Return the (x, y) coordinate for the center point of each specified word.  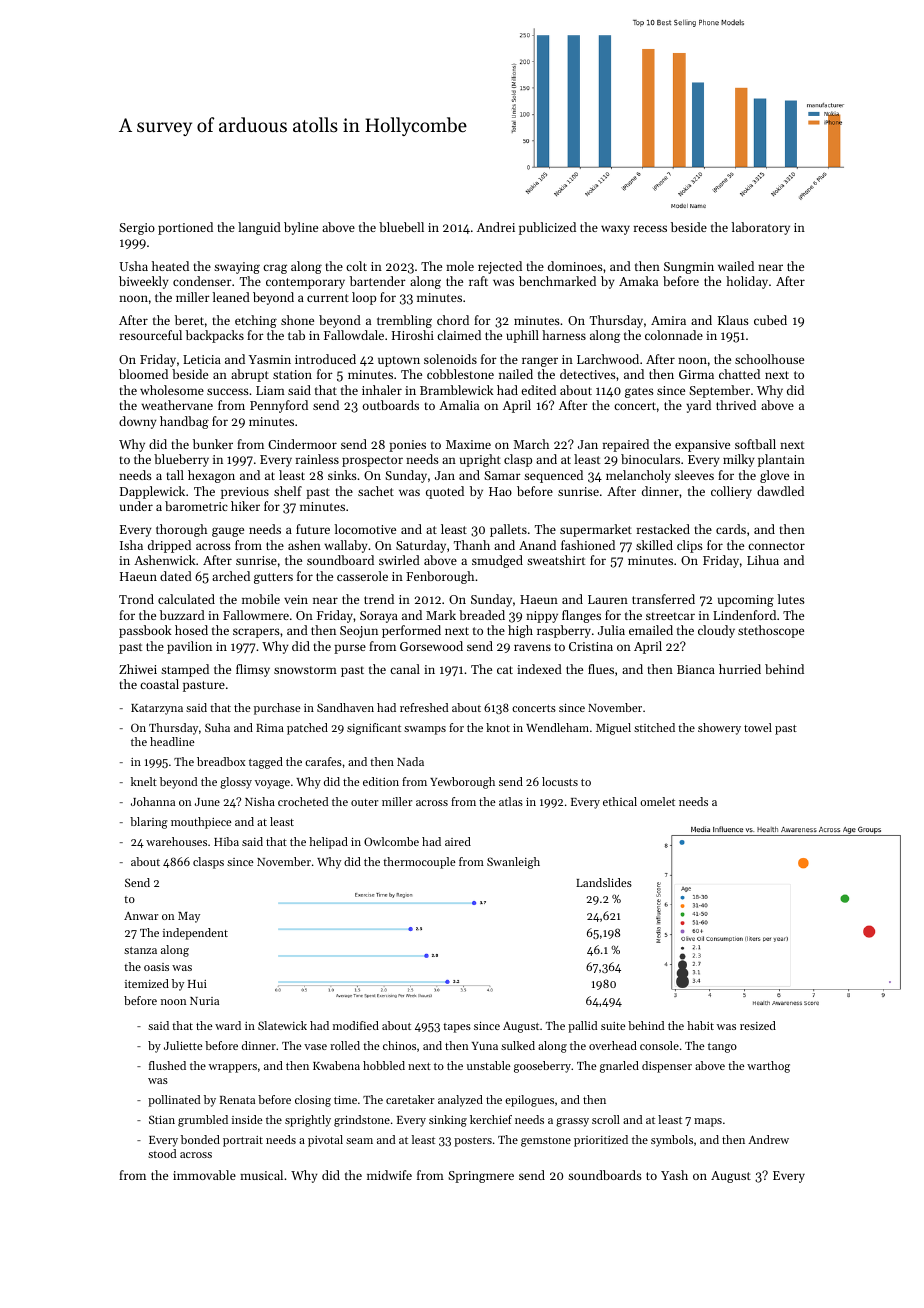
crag (275, 269)
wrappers (233, 1068)
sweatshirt (556, 560)
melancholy (638, 476)
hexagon (211, 476)
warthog (768, 1067)
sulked (518, 1045)
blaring (149, 823)
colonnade (674, 335)
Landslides (604, 882)
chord (453, 320)
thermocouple (419, 863)
